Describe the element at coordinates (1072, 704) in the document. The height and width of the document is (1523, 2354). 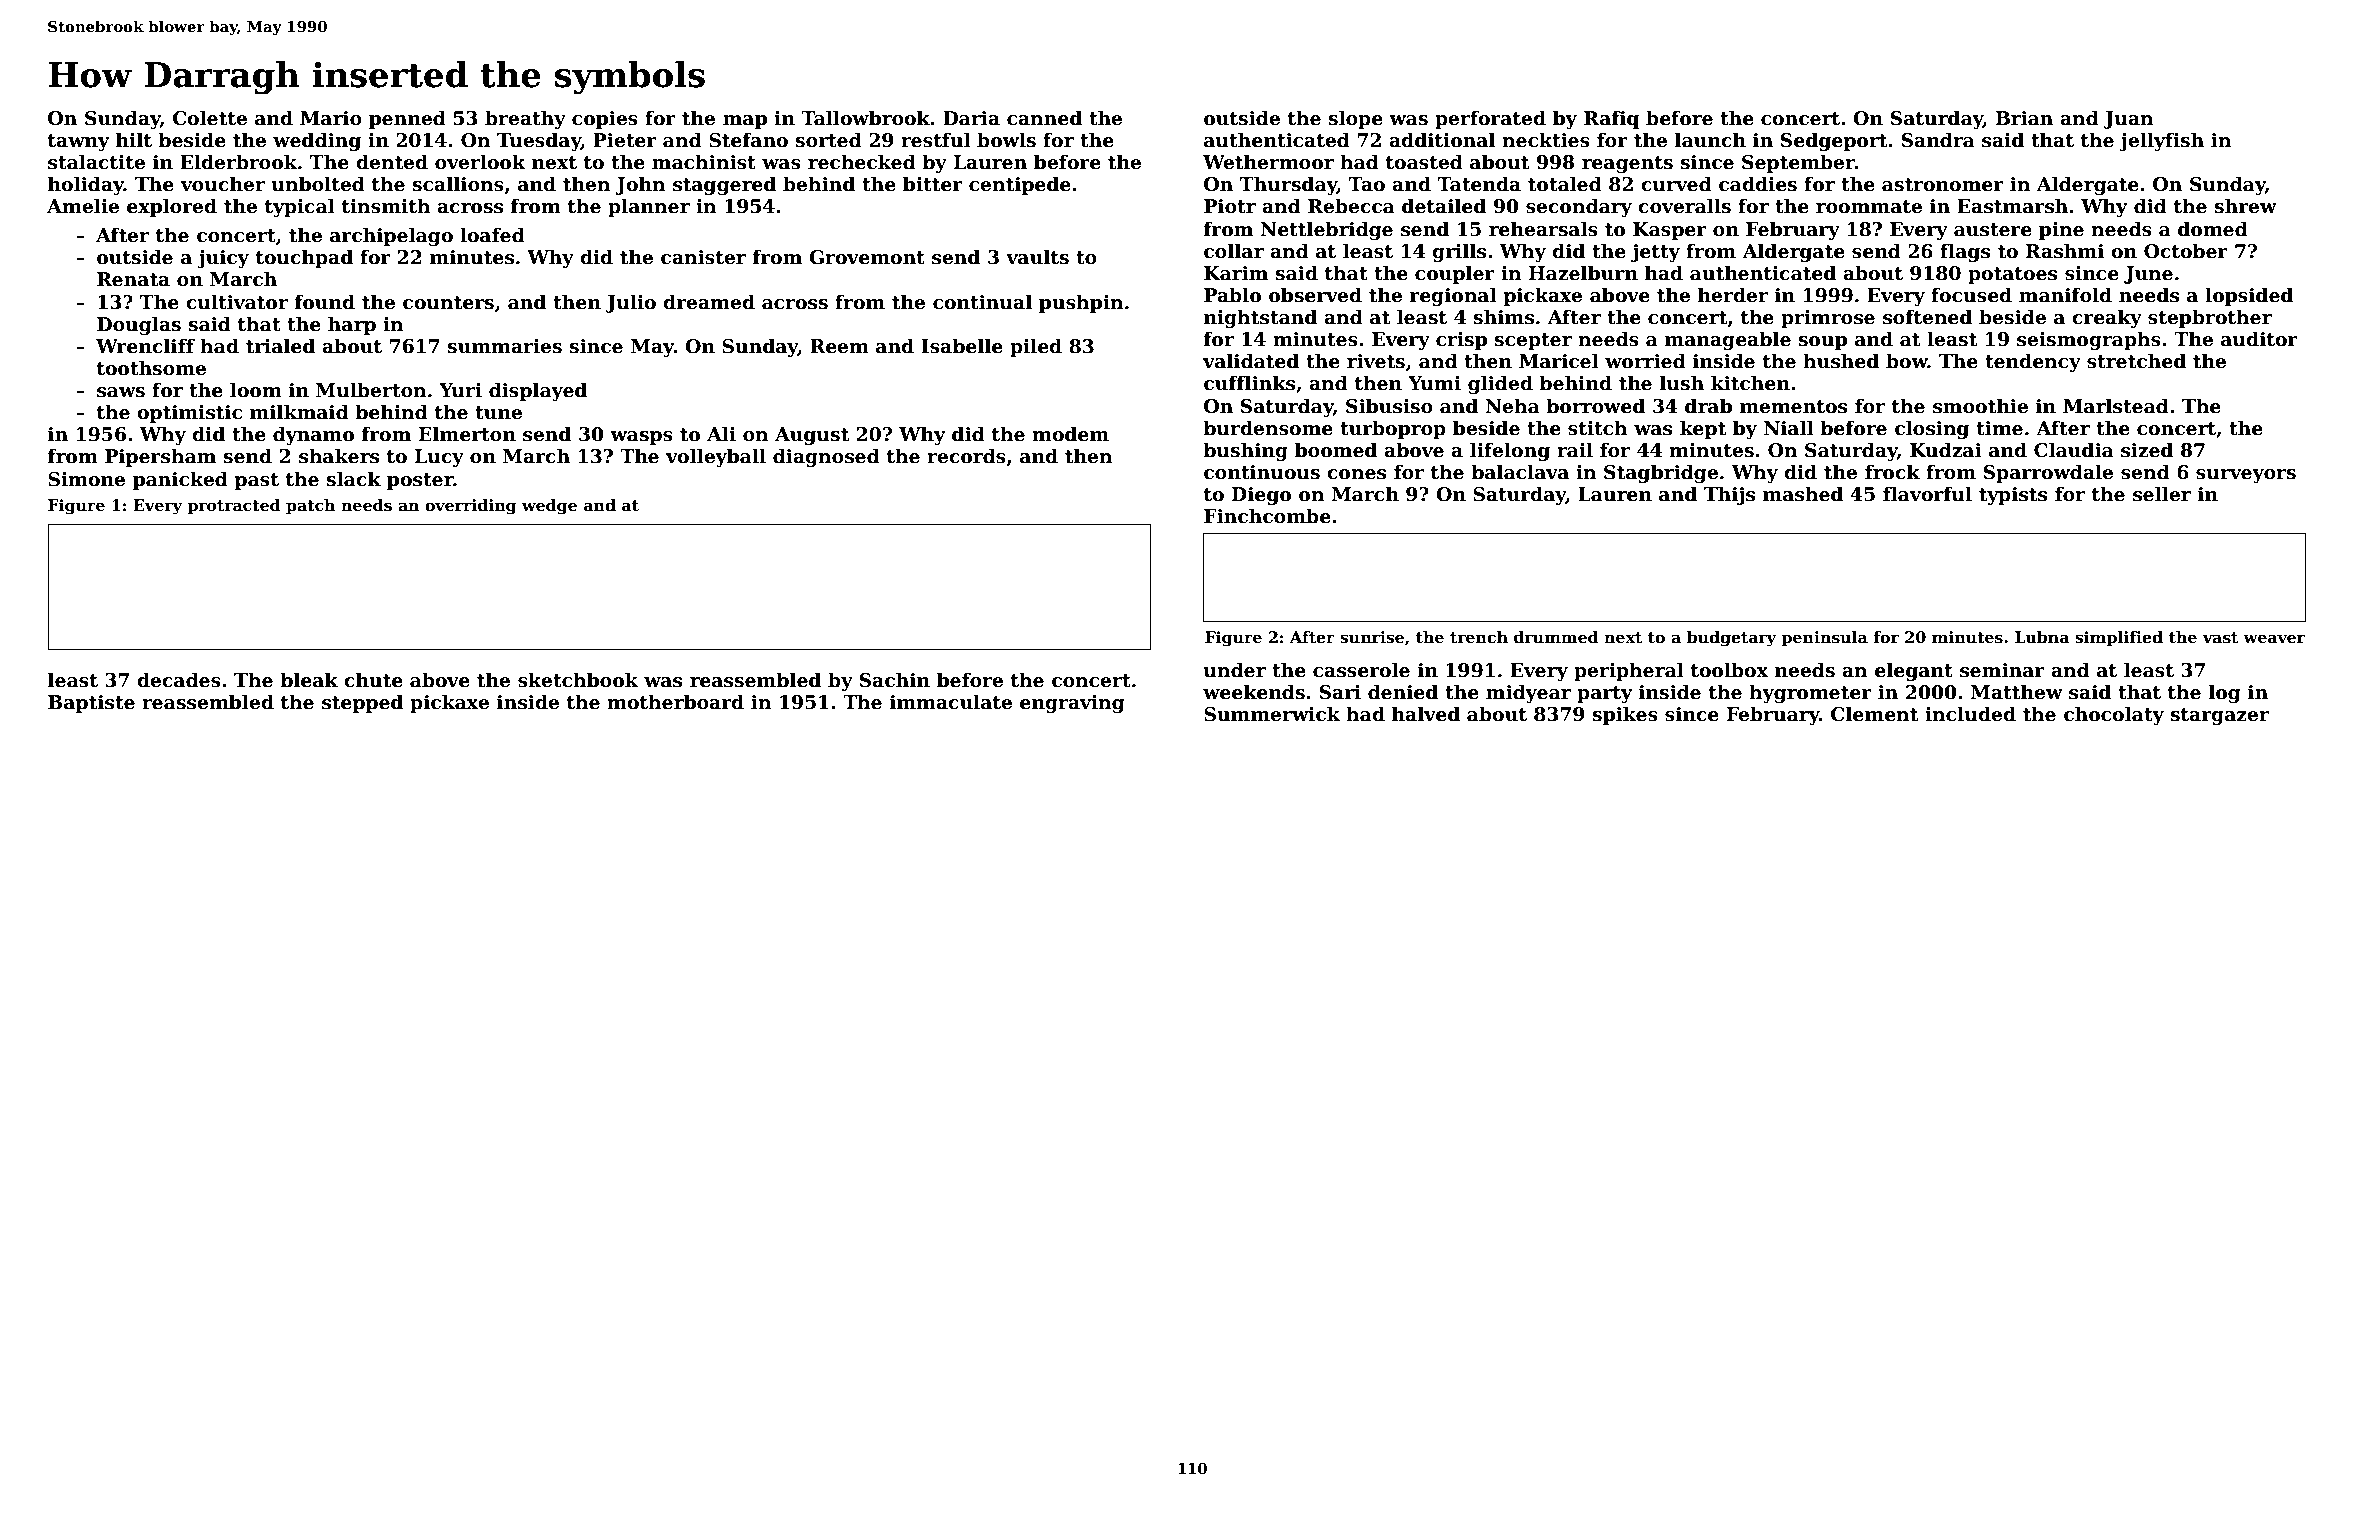
I see `engraving` at that location.
